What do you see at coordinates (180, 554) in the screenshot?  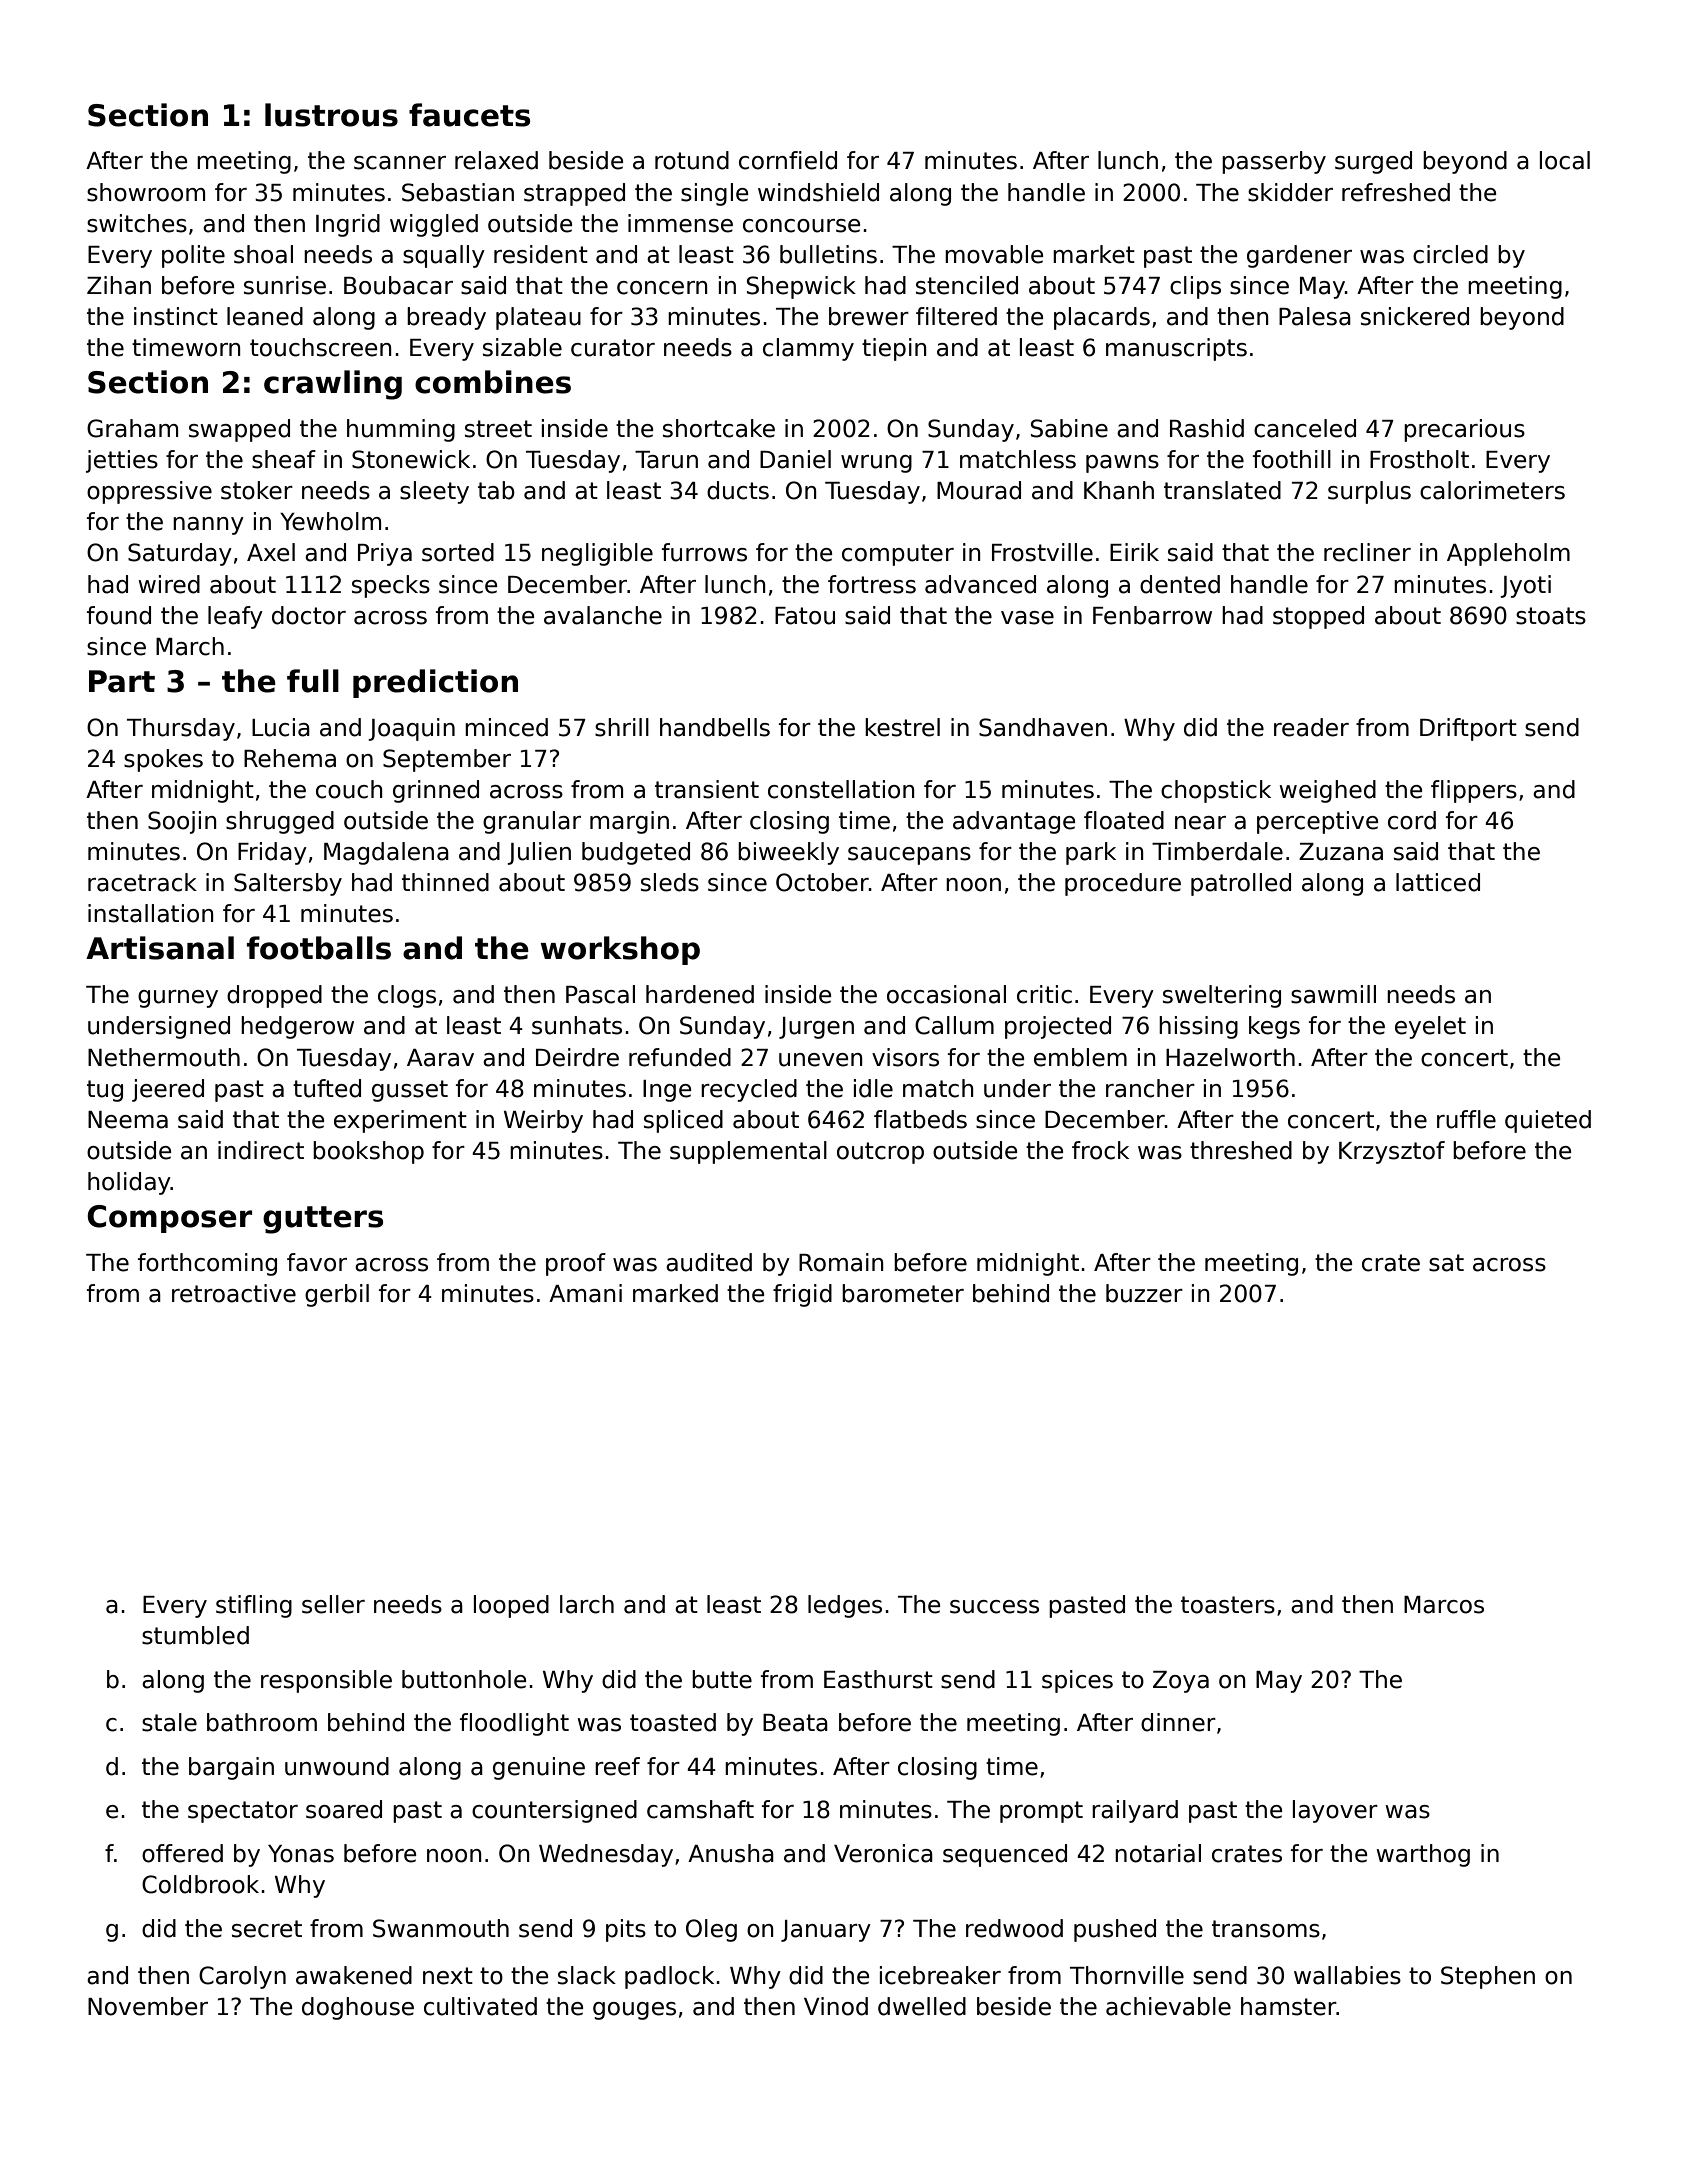 I see `Saturday` at bounding box center [180, 554].
